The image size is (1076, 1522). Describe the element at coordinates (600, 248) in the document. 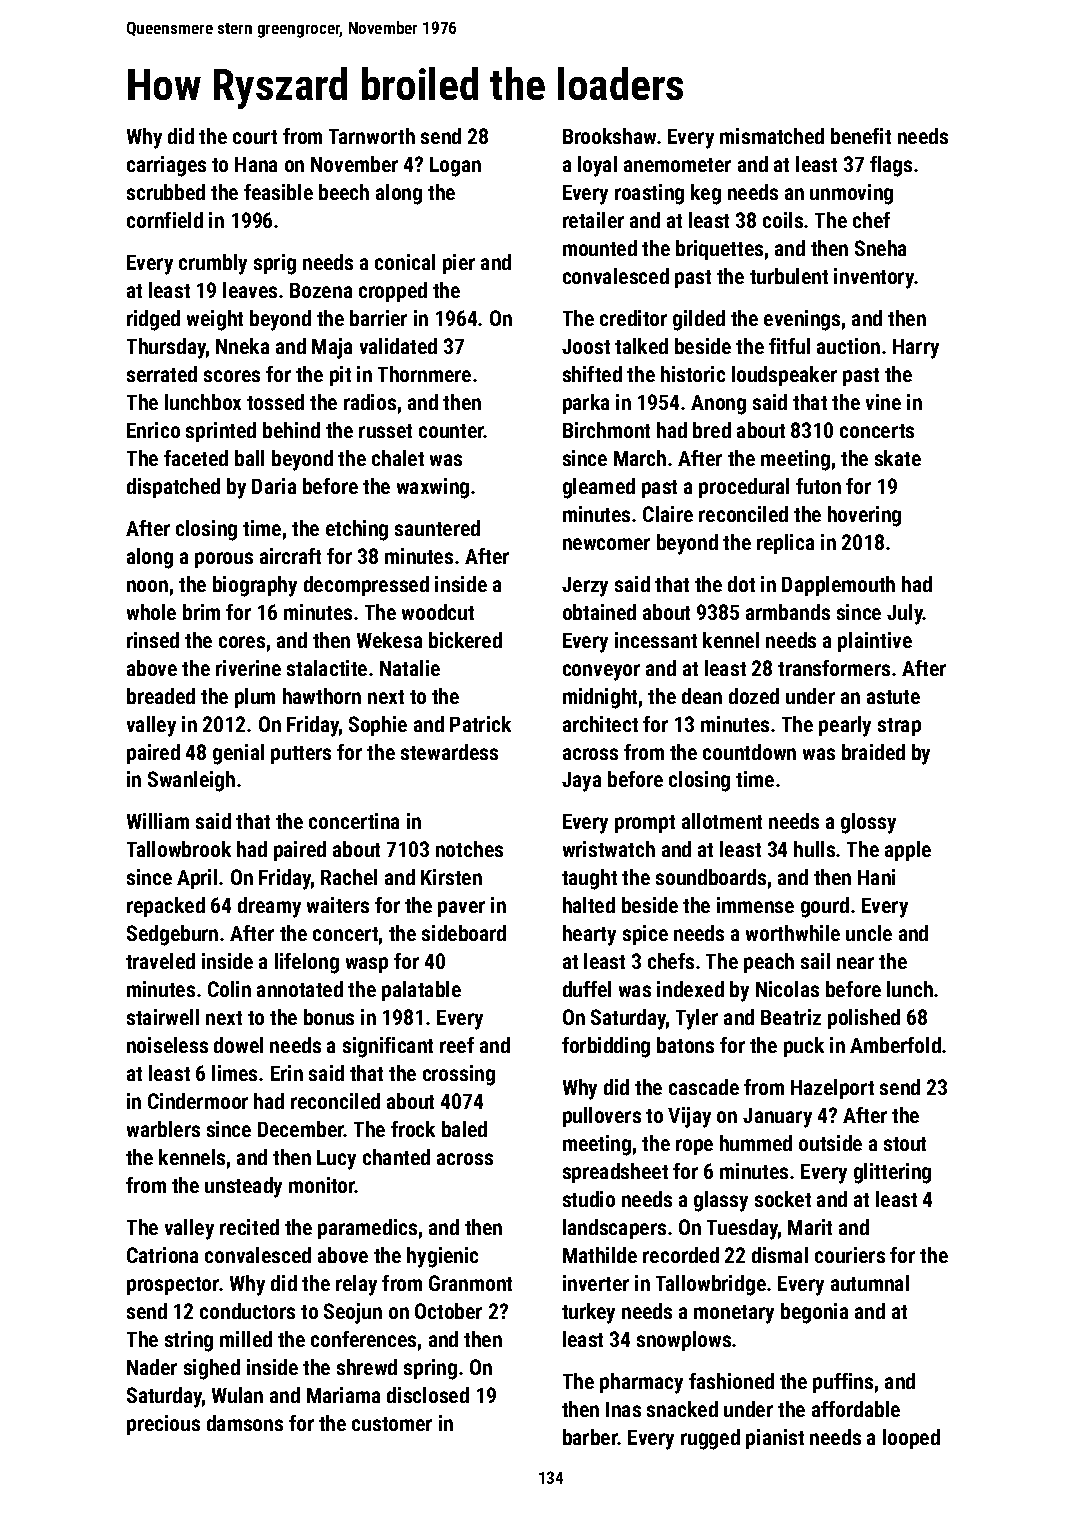

I see `mounted` at that location.
